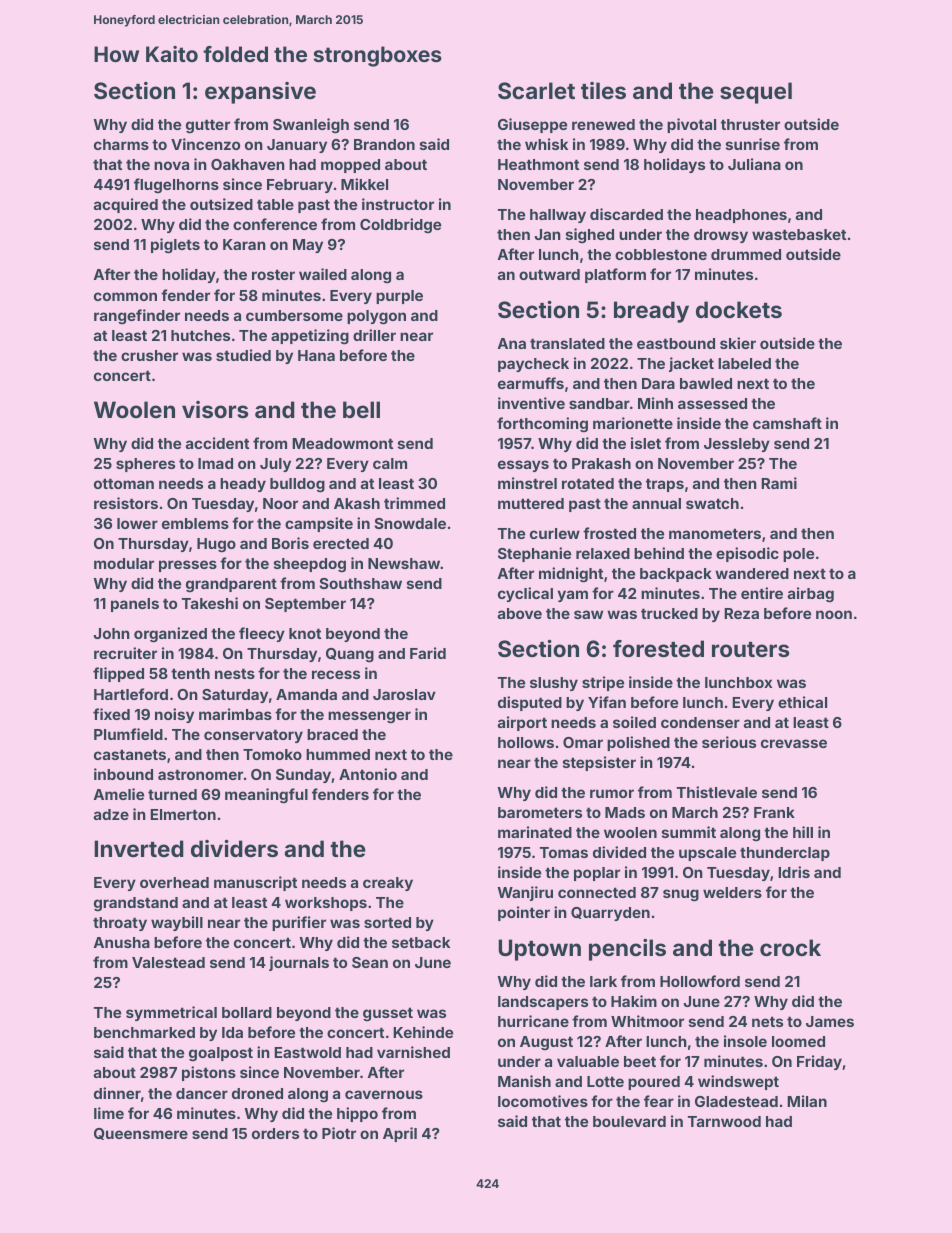  What do you see at coordinates (535, 832) in the screenshot?
I see `marinated` at bounding box center [535, 832].
